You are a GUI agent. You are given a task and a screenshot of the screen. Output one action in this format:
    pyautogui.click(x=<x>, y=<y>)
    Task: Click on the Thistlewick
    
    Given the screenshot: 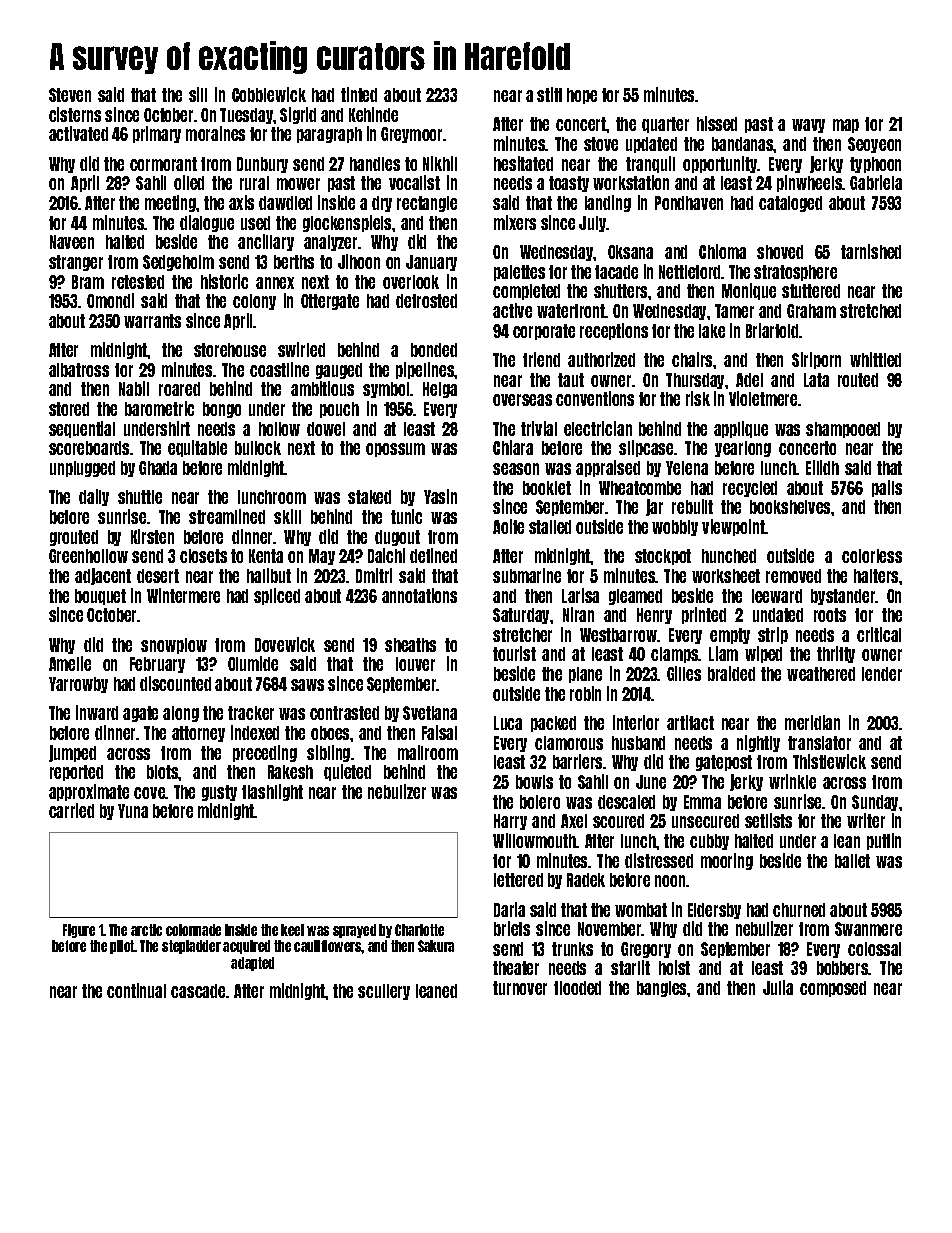 What is the action you would take?
    pyautogui.click(x=829, y=761)
